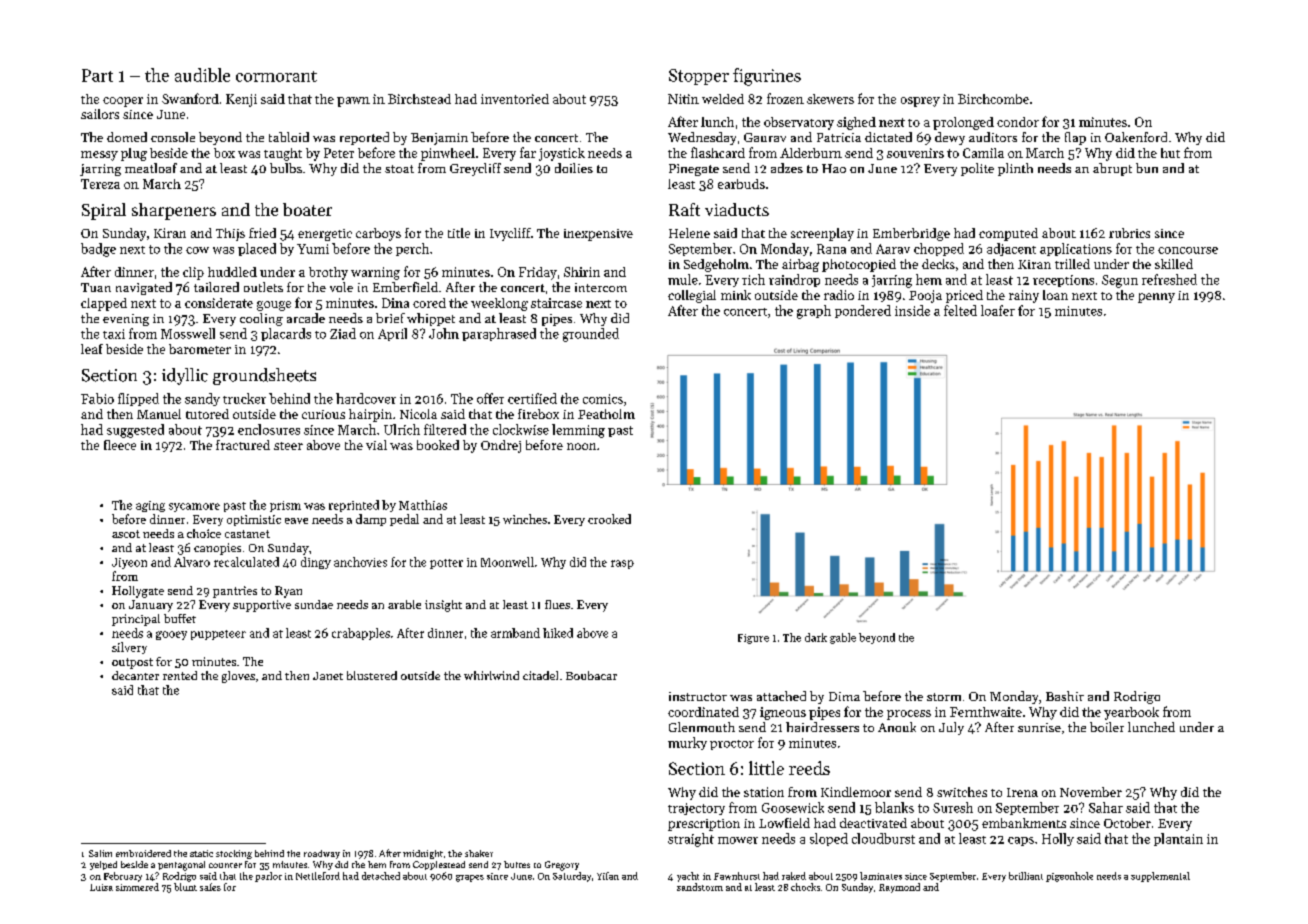 The height and width of the document is (924, 1308). What do you see at coordinates (897, 727) in the document?
I see `Anouk` at bounding box center [897, 727].
